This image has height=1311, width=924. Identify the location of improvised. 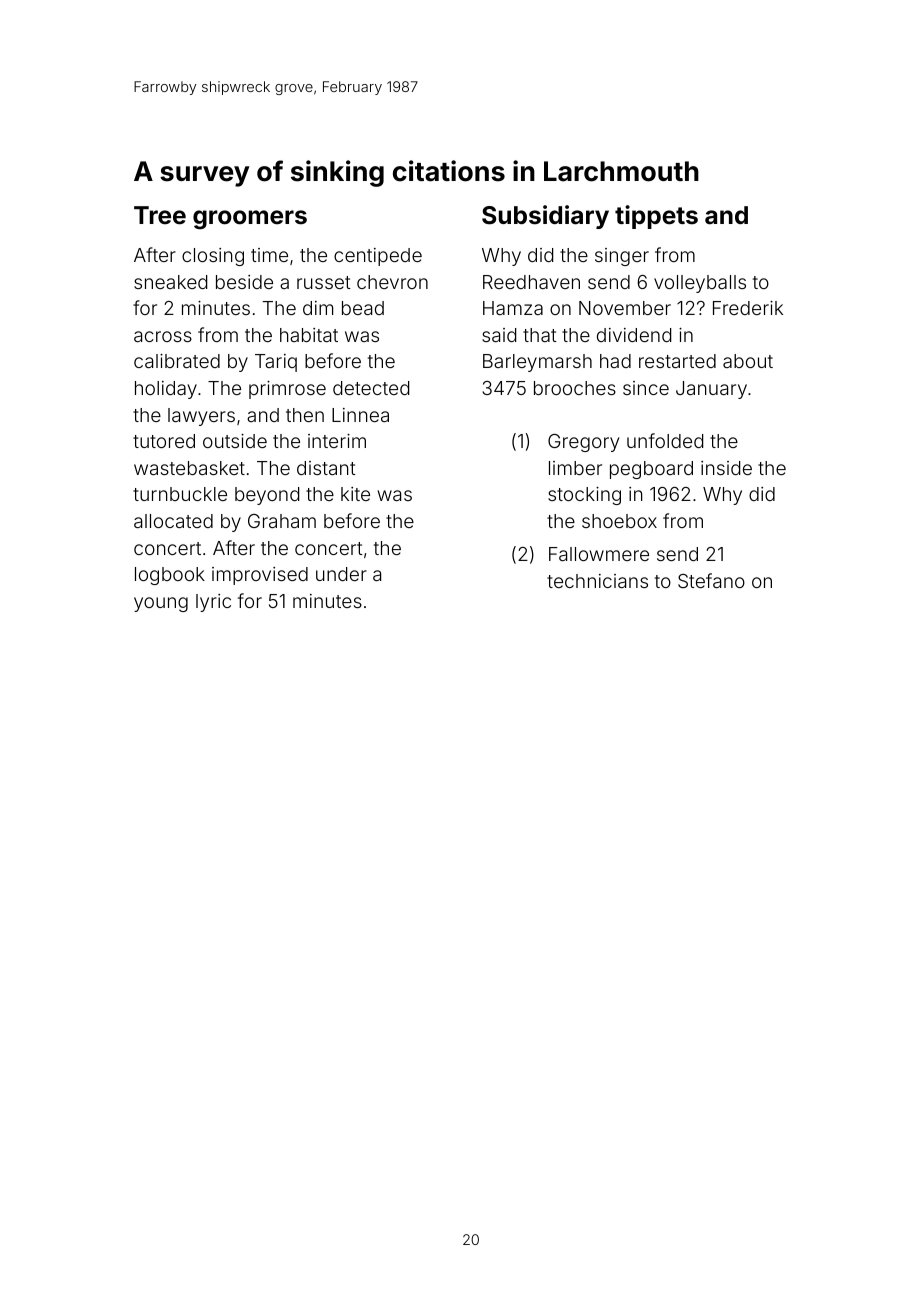
(260, 576).
